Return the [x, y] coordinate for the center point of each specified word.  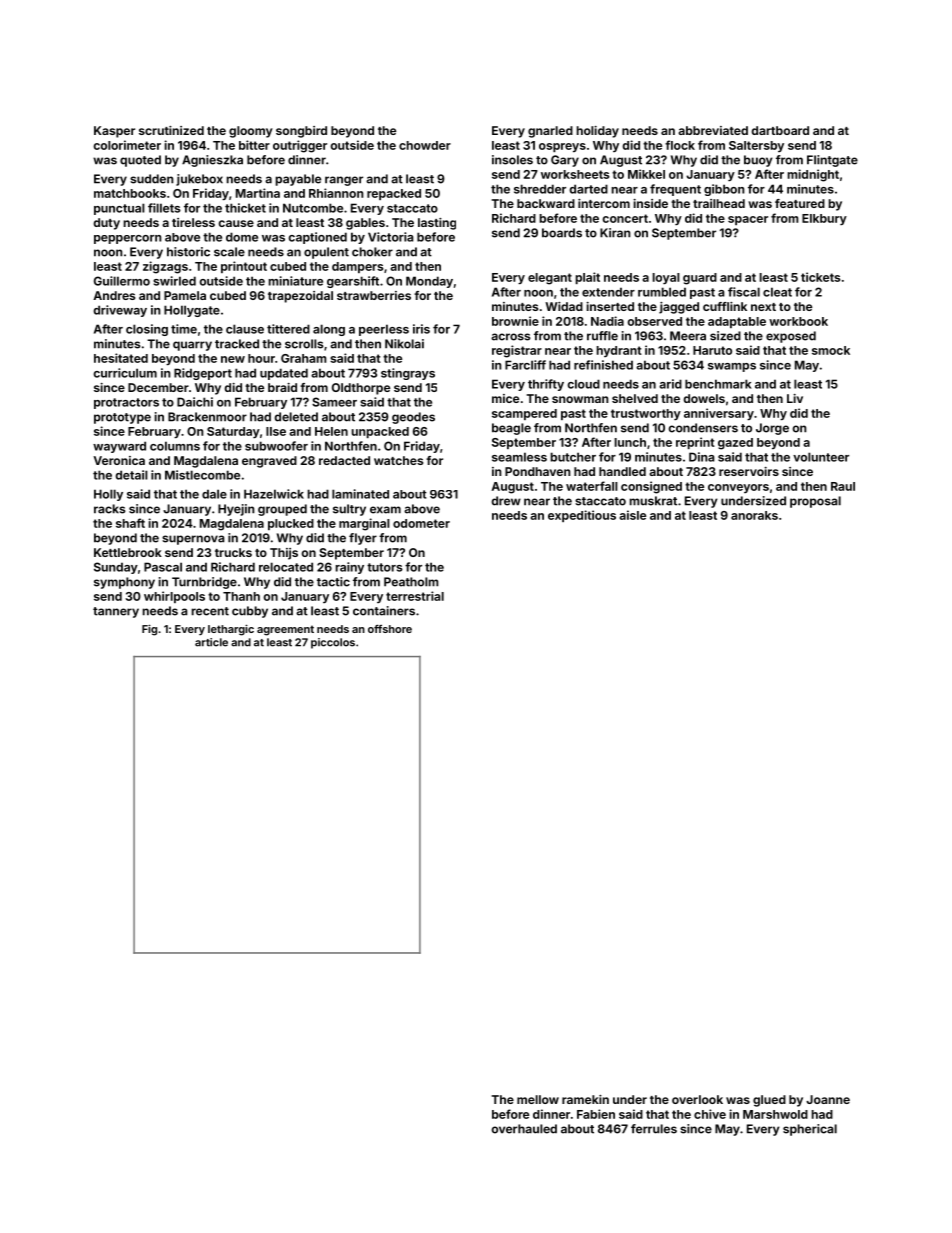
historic [188, 252]
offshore [390, 629]
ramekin [585, 1099]
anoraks [754, 515]
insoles [512, 160]
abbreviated [713, 130]
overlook [697, 1099]
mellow [538, 1099]
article [211, 642]
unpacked [380, 432]
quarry [192, 346]
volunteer [821, 457]
